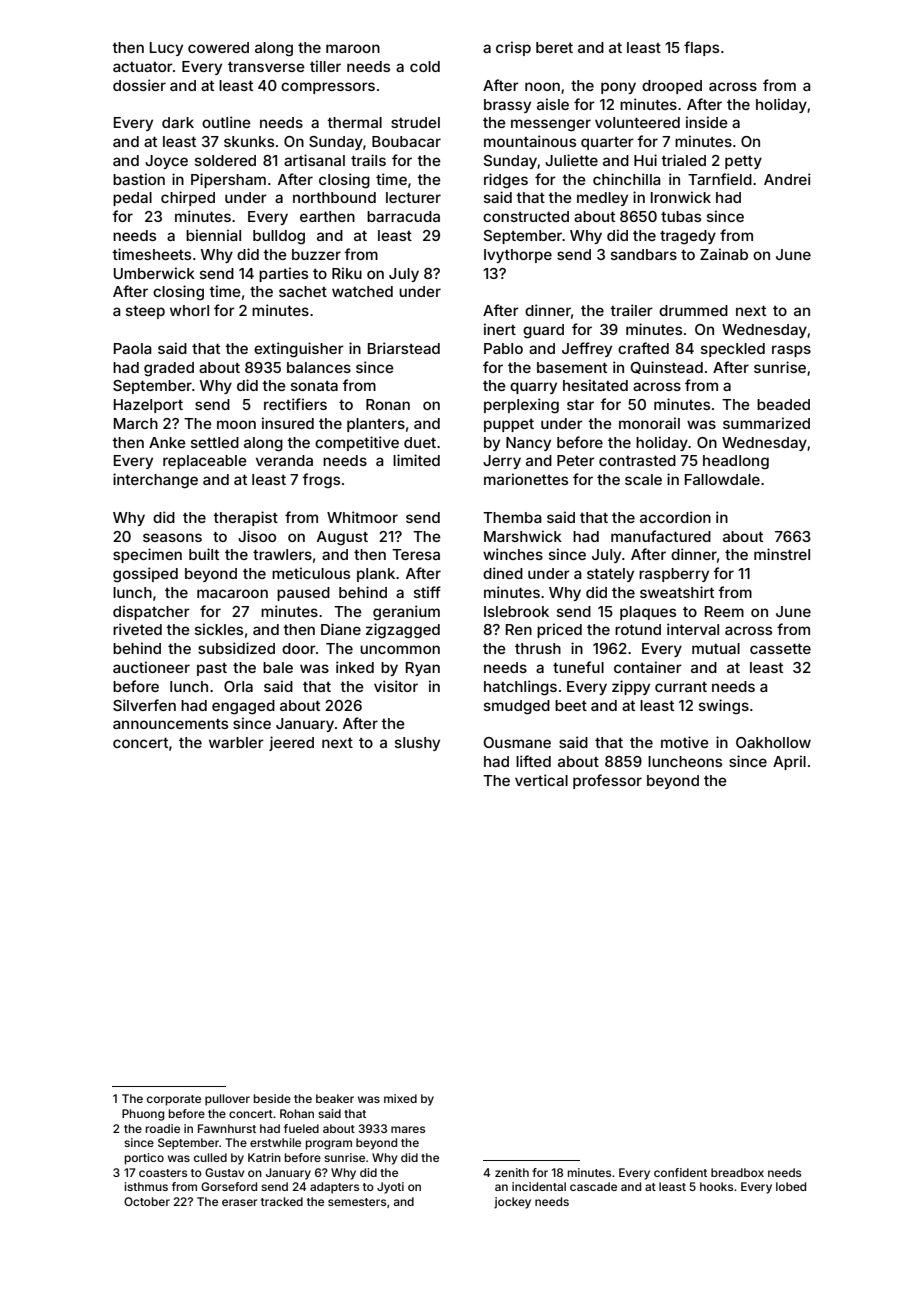 The image size is (924, 1308). Describe the element at coordinates (218, 47) in the screenshot. I see `cowered` at that location.
